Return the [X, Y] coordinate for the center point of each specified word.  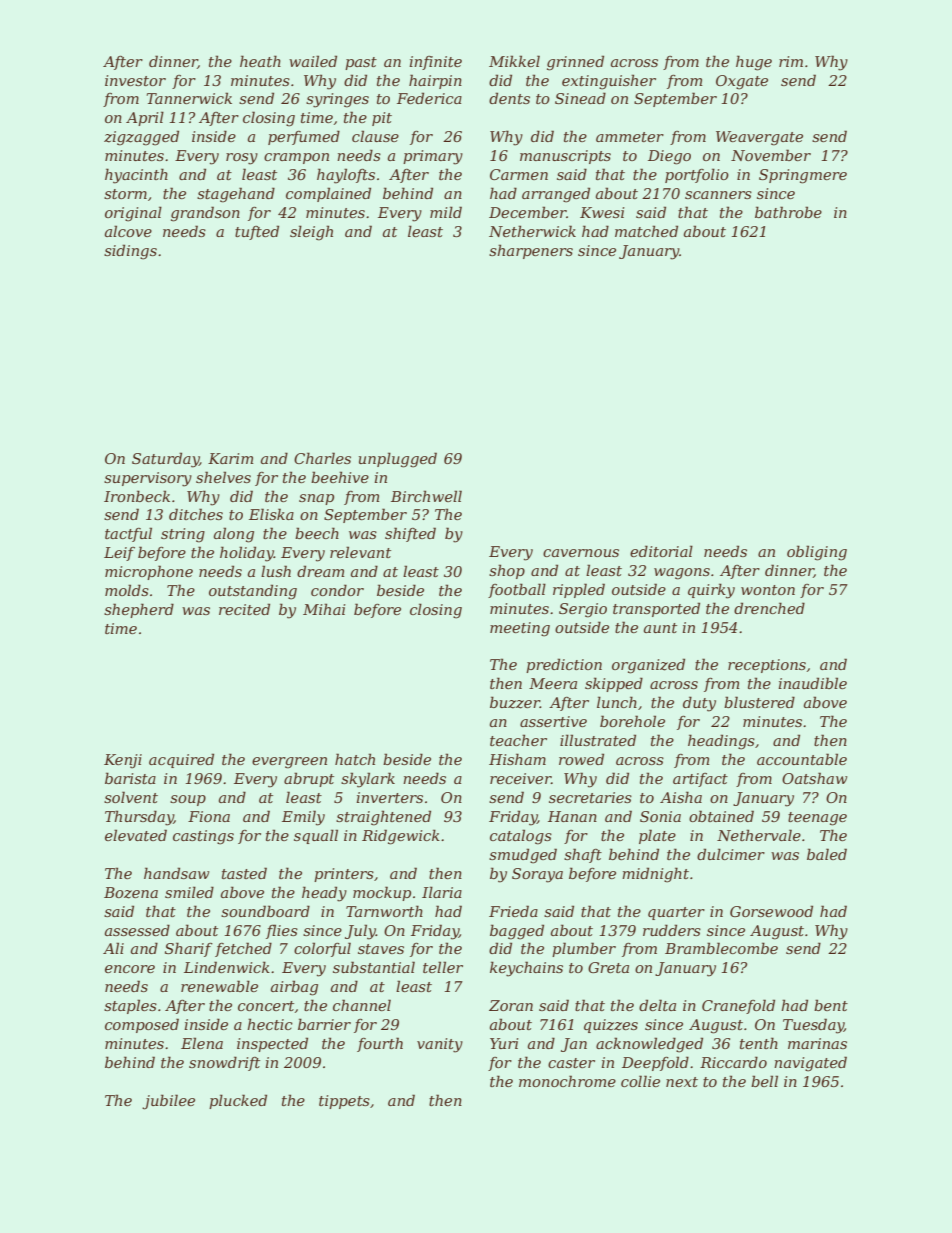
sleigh [311, 233]
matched [646, 231]
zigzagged [141, 138]
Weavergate [759, 138]
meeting [520, 629]
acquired [181, 760]
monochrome [567, 1081]
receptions [767, 666]
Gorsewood [771, 911]
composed [142, 1025]
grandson [205, 214]
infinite [435, 63]
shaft [583, 855]
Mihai [324, 609]
